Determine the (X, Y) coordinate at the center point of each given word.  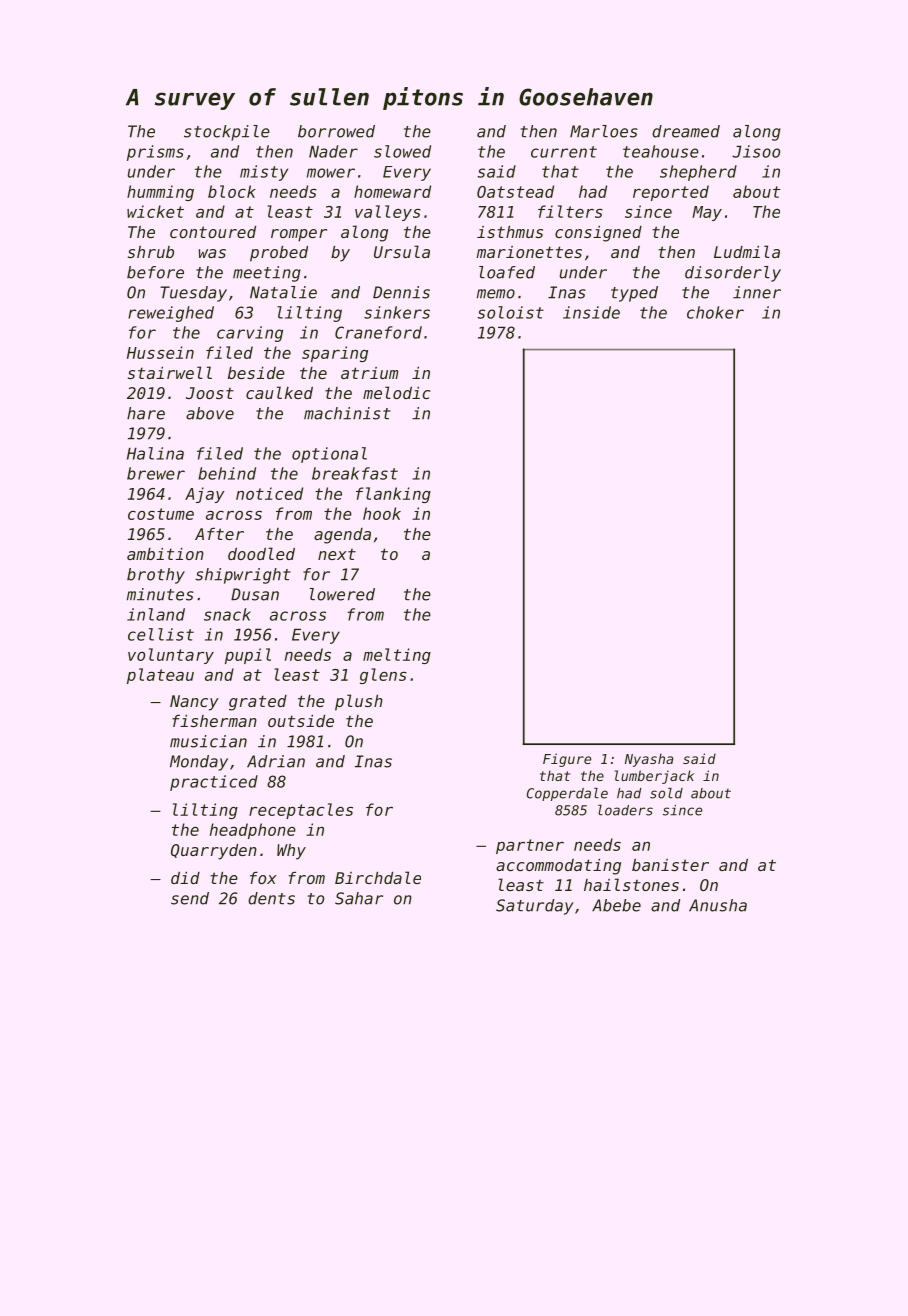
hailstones (631, 884)
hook (382, 513)
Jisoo (756, 151)
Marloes (604, 131)
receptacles (301, 811)
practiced (214, 783)
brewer (156, 473)
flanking (393, 495)
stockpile (227, 133)
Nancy (194, 703)
